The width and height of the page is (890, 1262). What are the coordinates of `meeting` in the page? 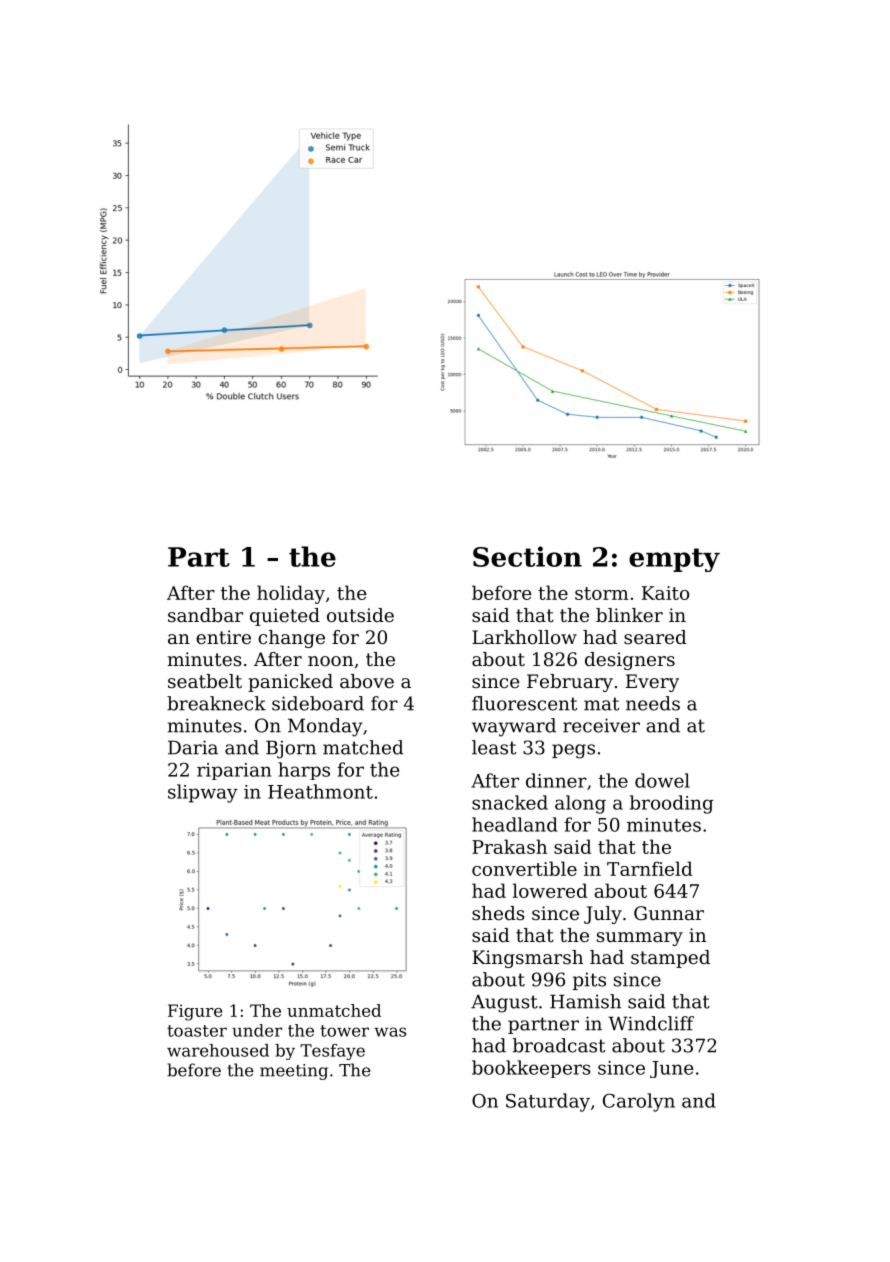 It's located at (294, 1072).
